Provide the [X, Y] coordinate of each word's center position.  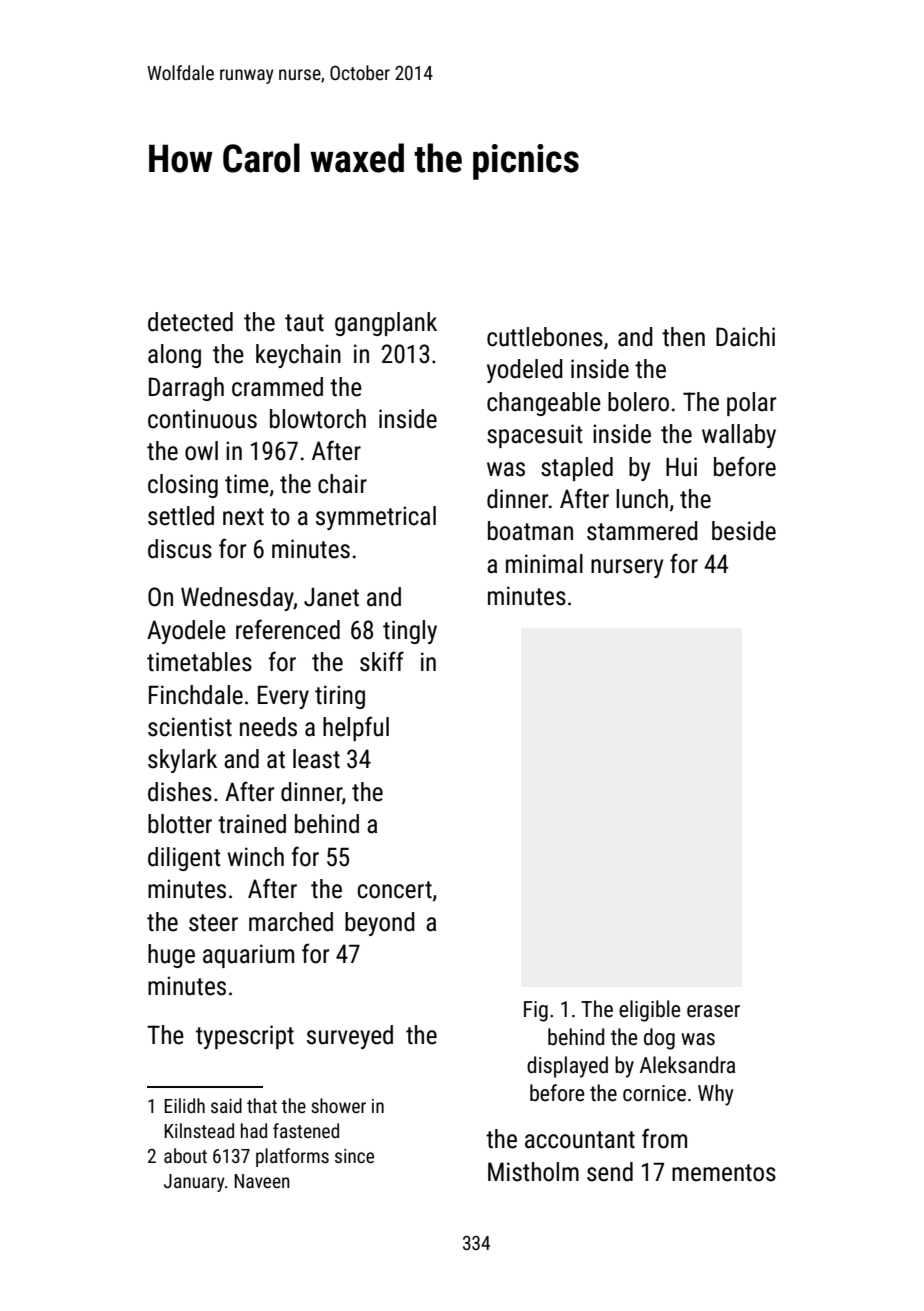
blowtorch [318, 419]
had [254, 1130]
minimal [544, 564]
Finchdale [196, 695]
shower [338, 1105]
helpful [356, 728]
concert [395, 890]
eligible [649, 1011]
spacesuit [535, 436]
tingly [410, 632]
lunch [642, 499]
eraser [713, 1011]
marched [291, 922]
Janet [331, 597]
